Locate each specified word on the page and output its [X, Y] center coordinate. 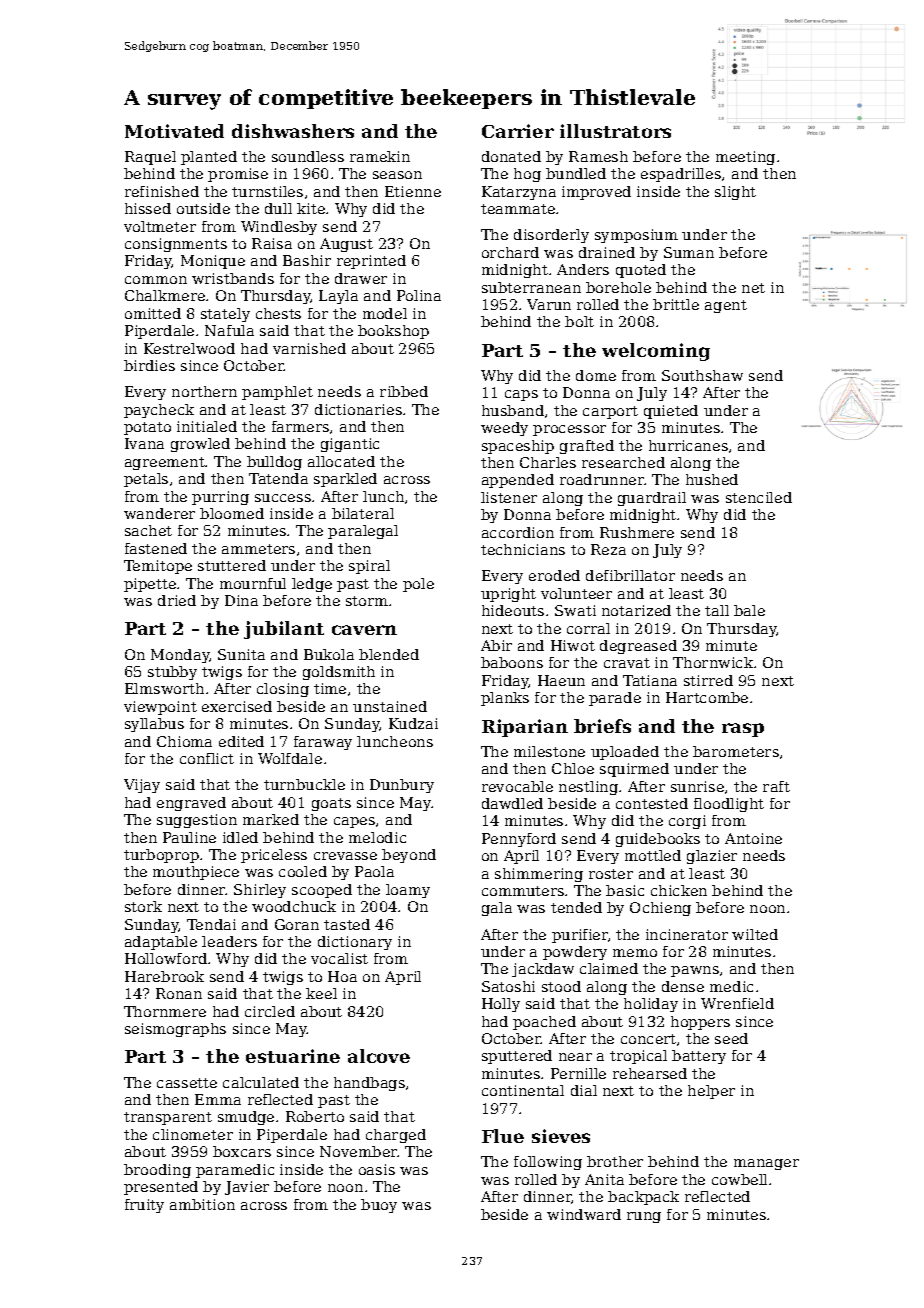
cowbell [739, 1179]
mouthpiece [196, 873]
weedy [504, 429]
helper [711, 1092]
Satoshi [508, 986]
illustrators [615, 131]
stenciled [759, 497]
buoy [379, 1206]
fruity [144, 1206]
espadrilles [681, 175]
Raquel [150, 158]
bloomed [232, 513]
